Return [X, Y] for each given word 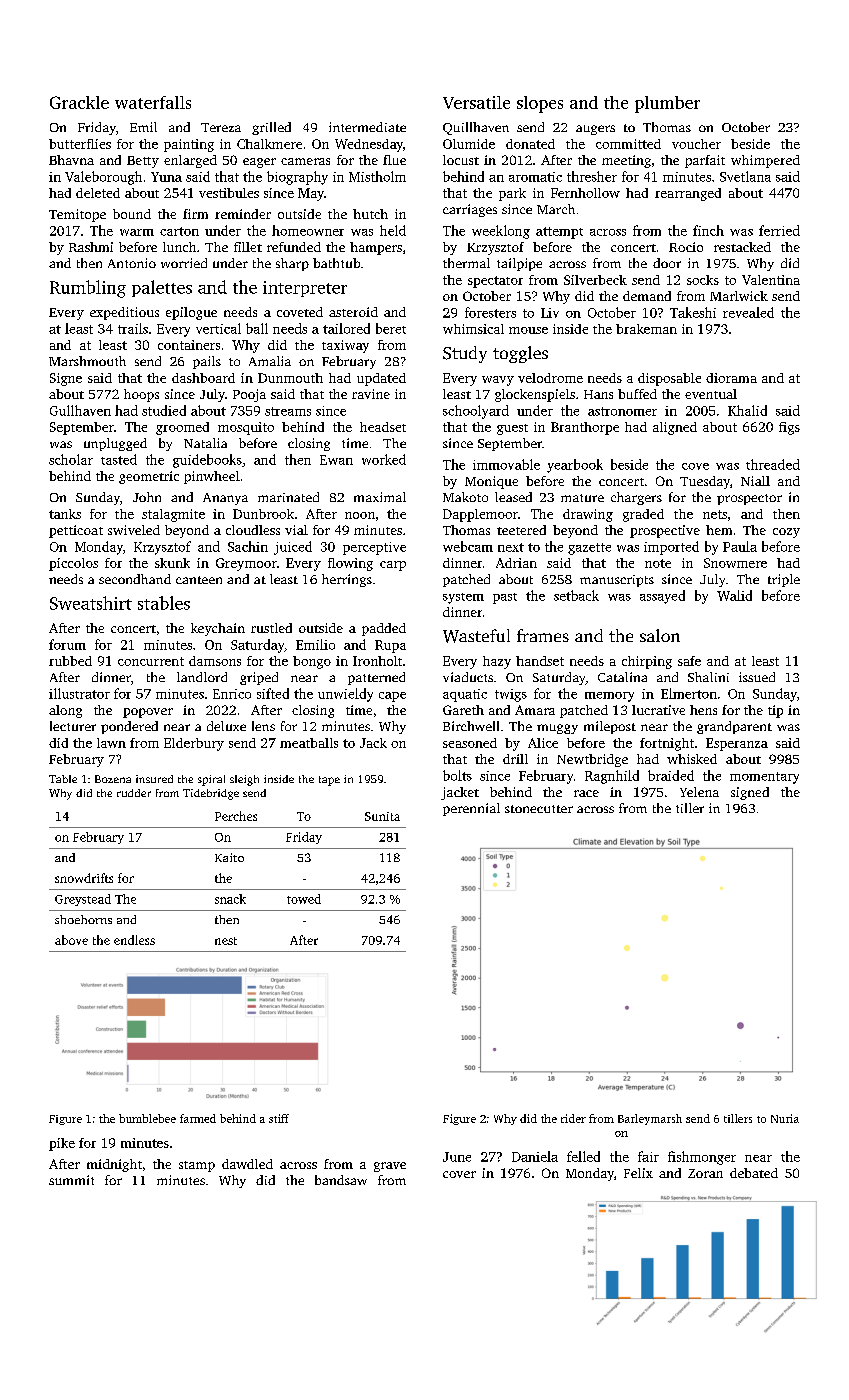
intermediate [367, 127]
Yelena [699, 792]
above [71, 940]
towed [304, 899]
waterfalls [153, 102]
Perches [236, 816]
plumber [667, 104]
